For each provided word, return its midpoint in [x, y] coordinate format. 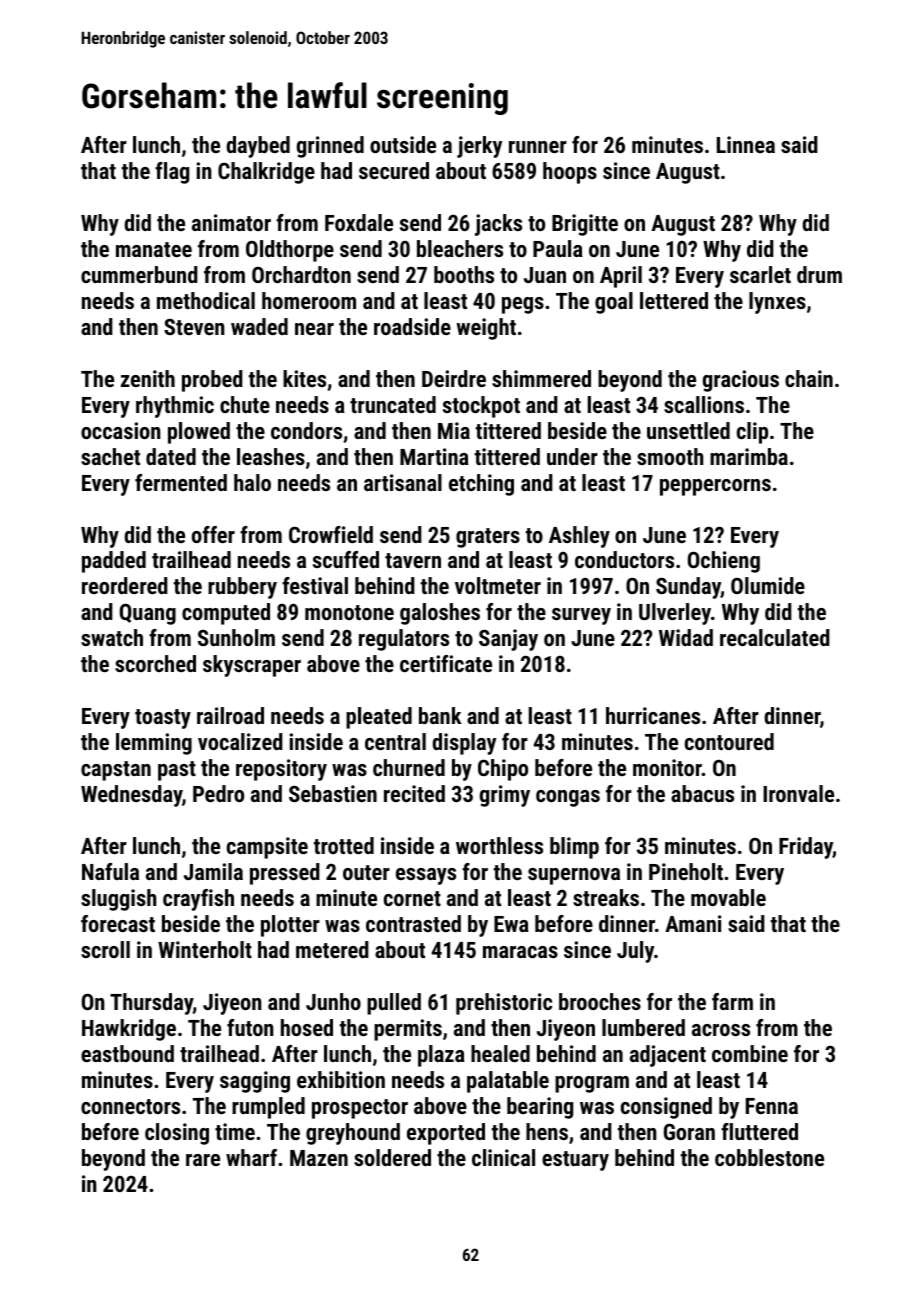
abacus [702, 793]
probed [212, 381]
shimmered [541, 378]
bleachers [460, 248]
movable [728, 897]
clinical [503, 1157]
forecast [118, 923]
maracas [520, 952]
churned [409, 767]
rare [203, 1160]
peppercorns [715, 487]
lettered [674, 300]
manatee [154, 249]
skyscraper [252, 666]
